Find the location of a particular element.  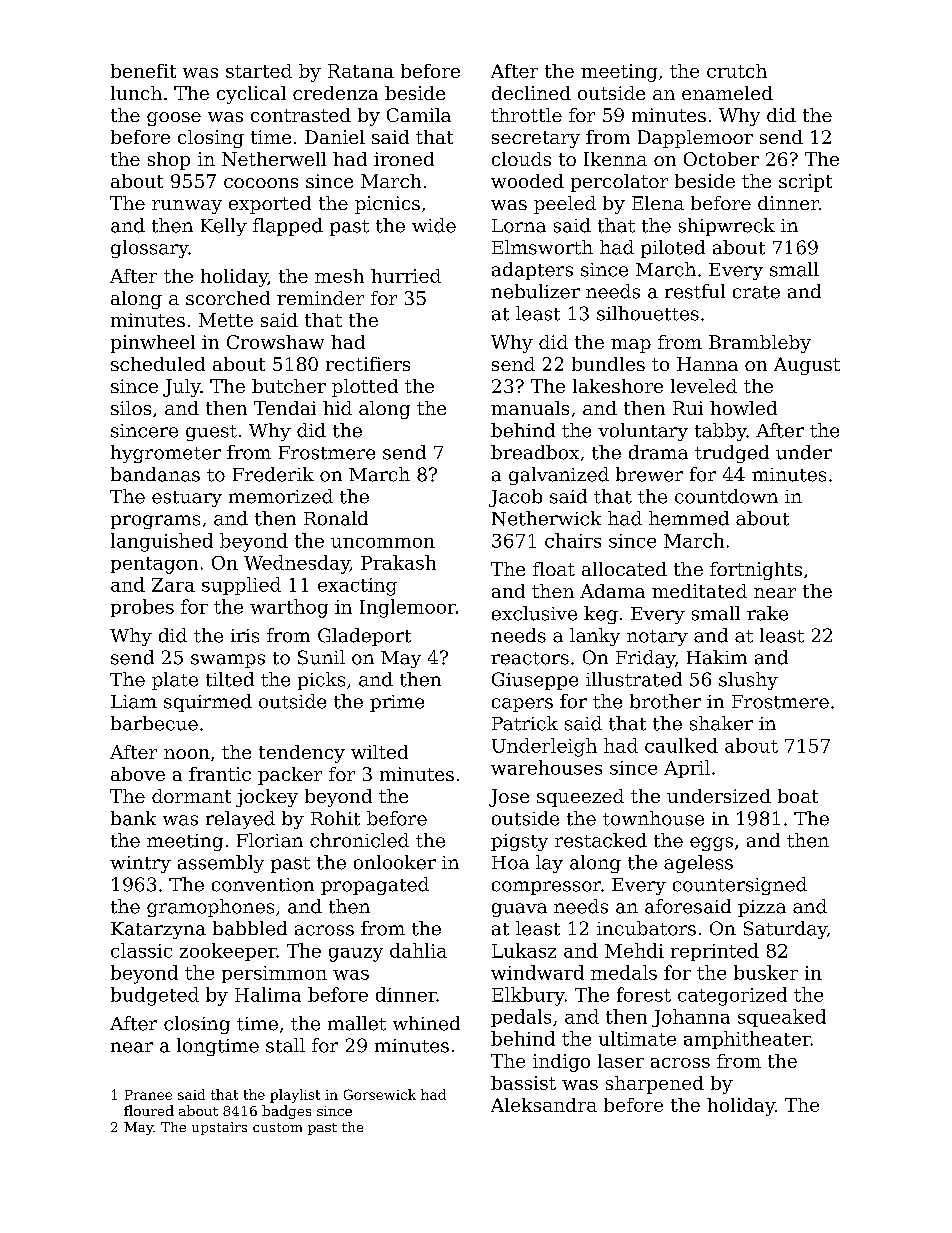

budgeted is located at coordinates (155, 996).
